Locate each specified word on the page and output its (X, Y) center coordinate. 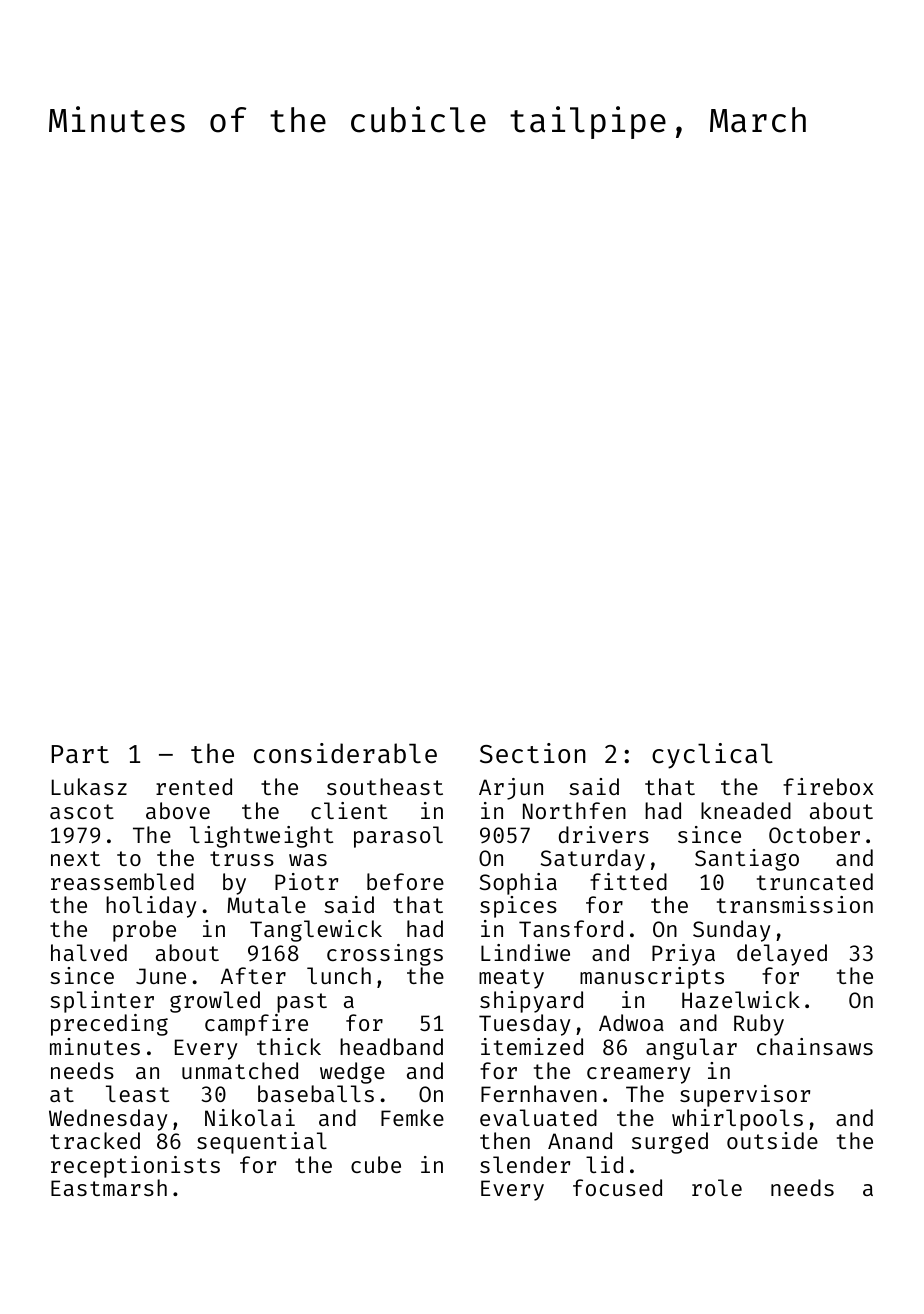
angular (691, 1049)
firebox (828, 786)
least (137, 1093)
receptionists (135, 1167)
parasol (398, 837)
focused (617, 1187)
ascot (82, 811)
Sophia (518, 884)
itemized (532, 1046)
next (75, 858)
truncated (815, 881)
